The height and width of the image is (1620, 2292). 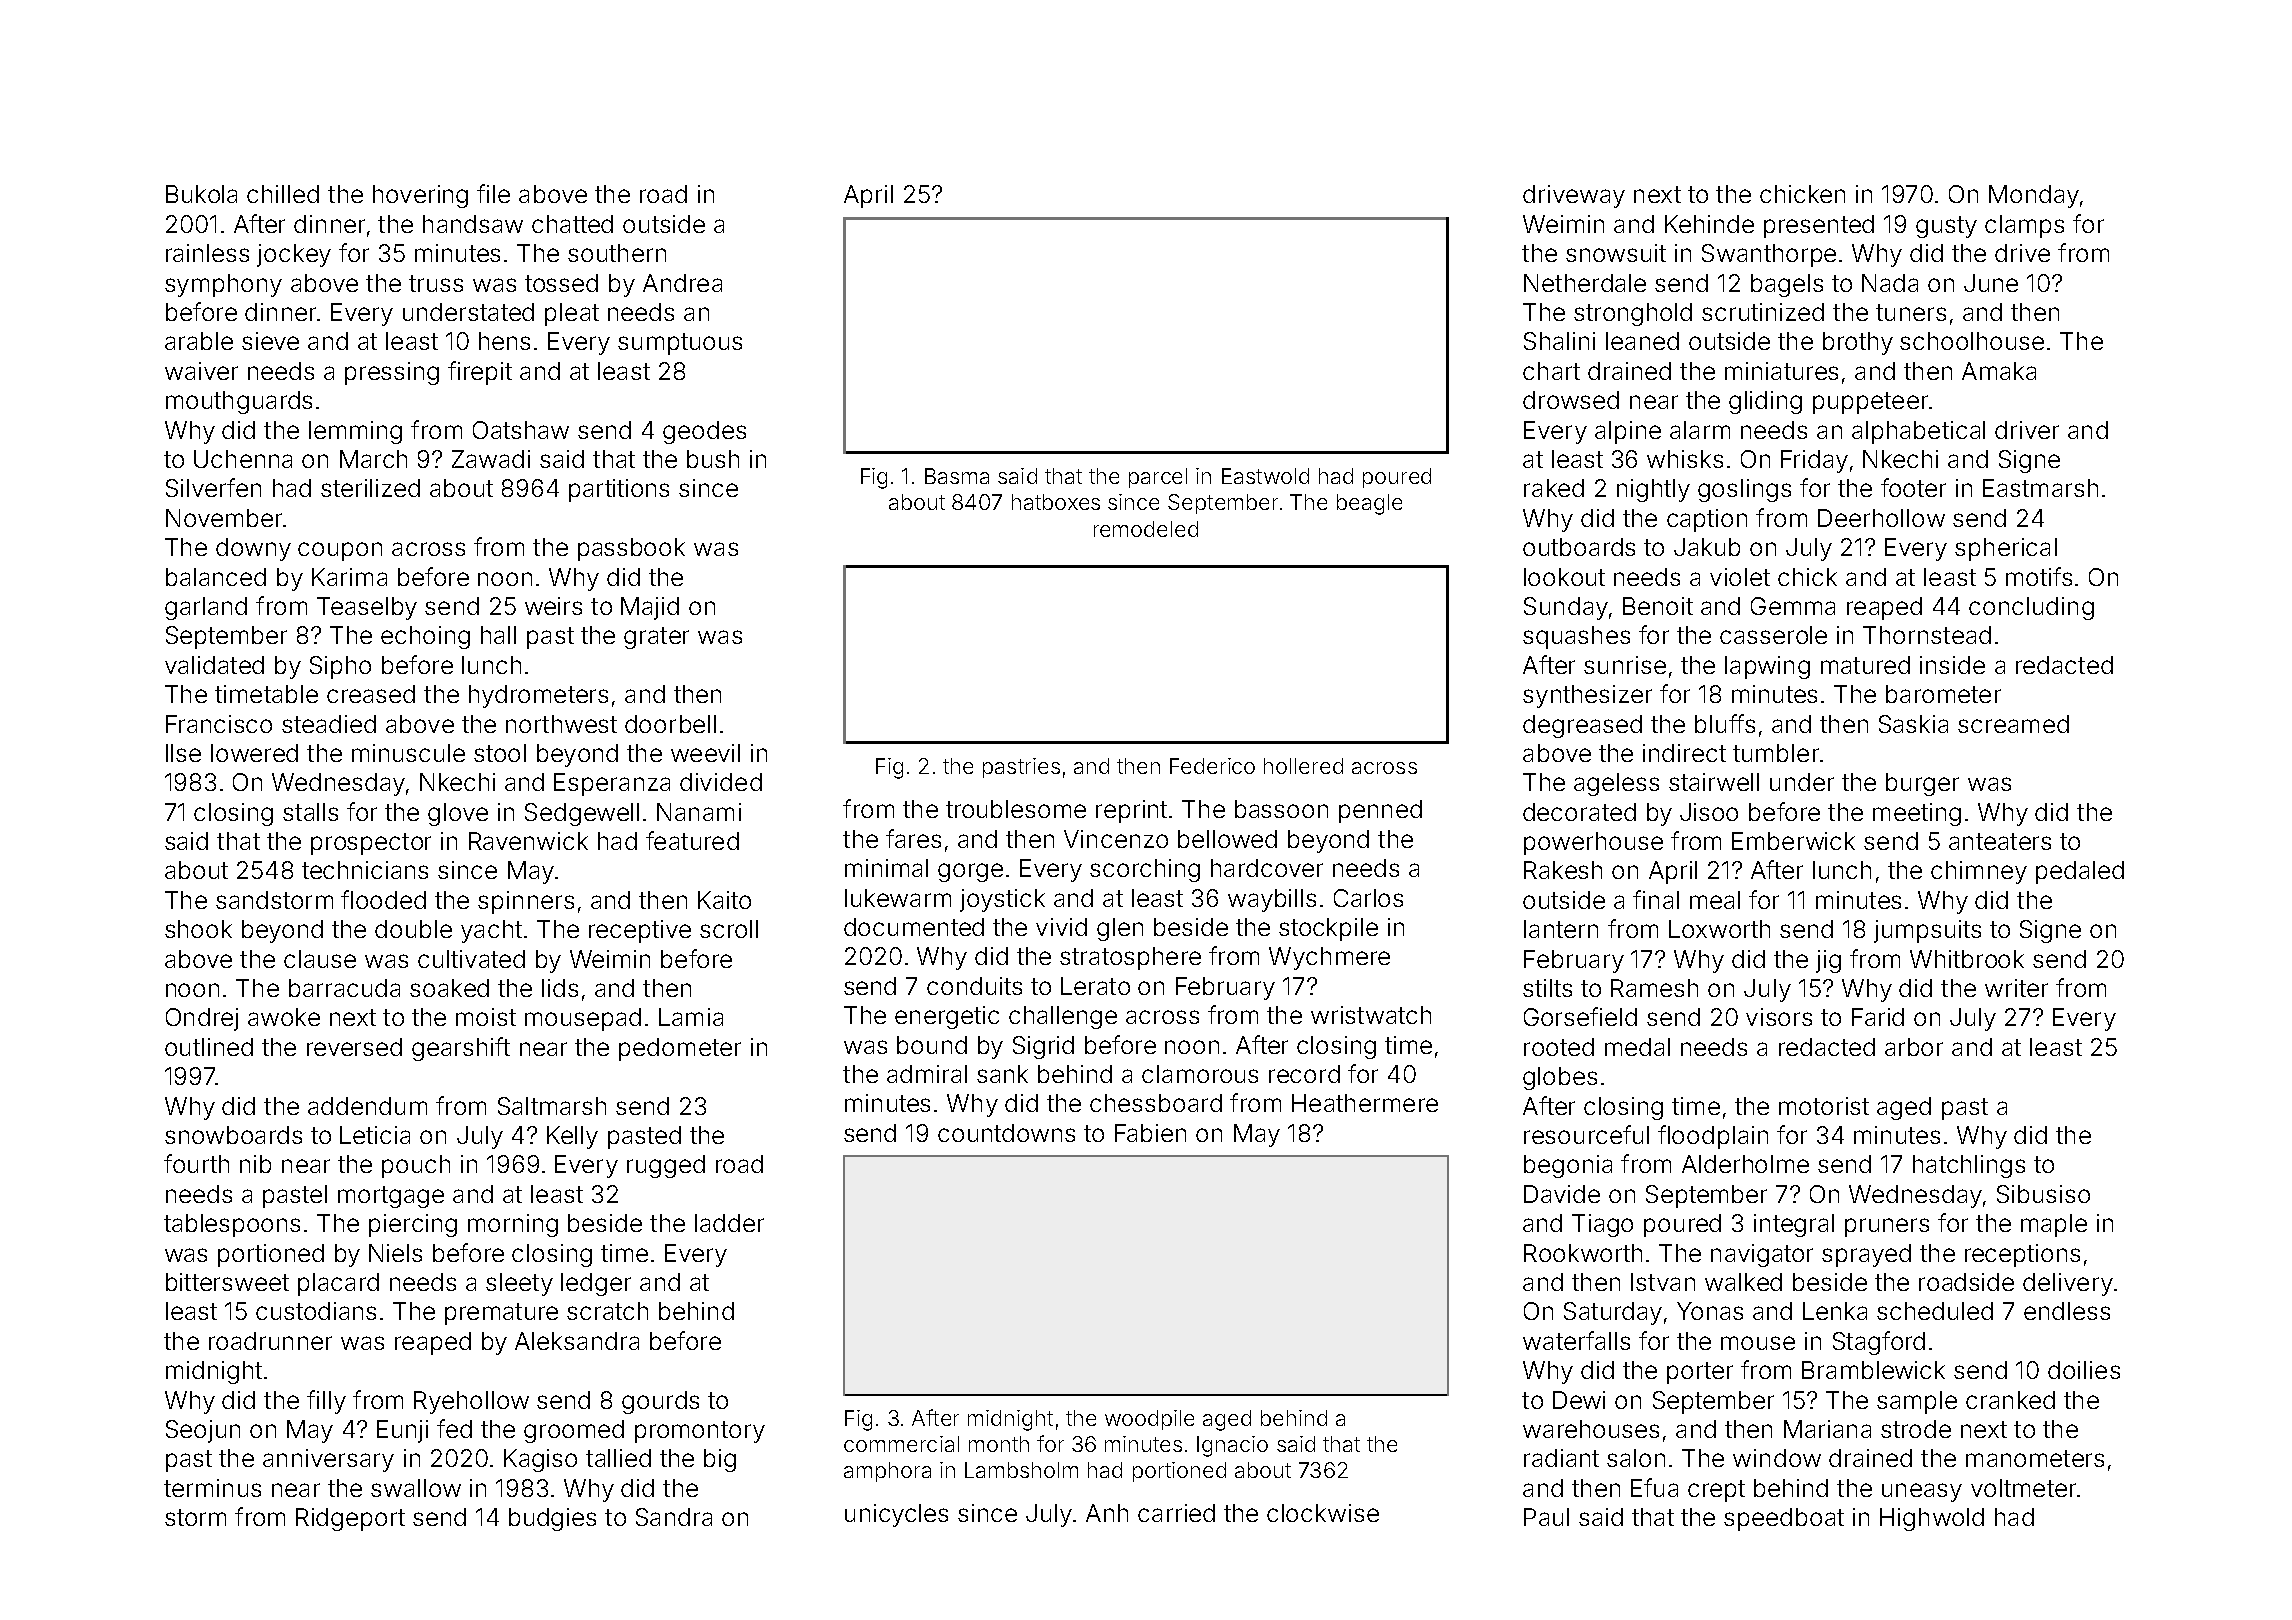 What do you see at coordinates (1637, 1047) in the image?
I see `medal` at bounding box center [1637, 1047].
